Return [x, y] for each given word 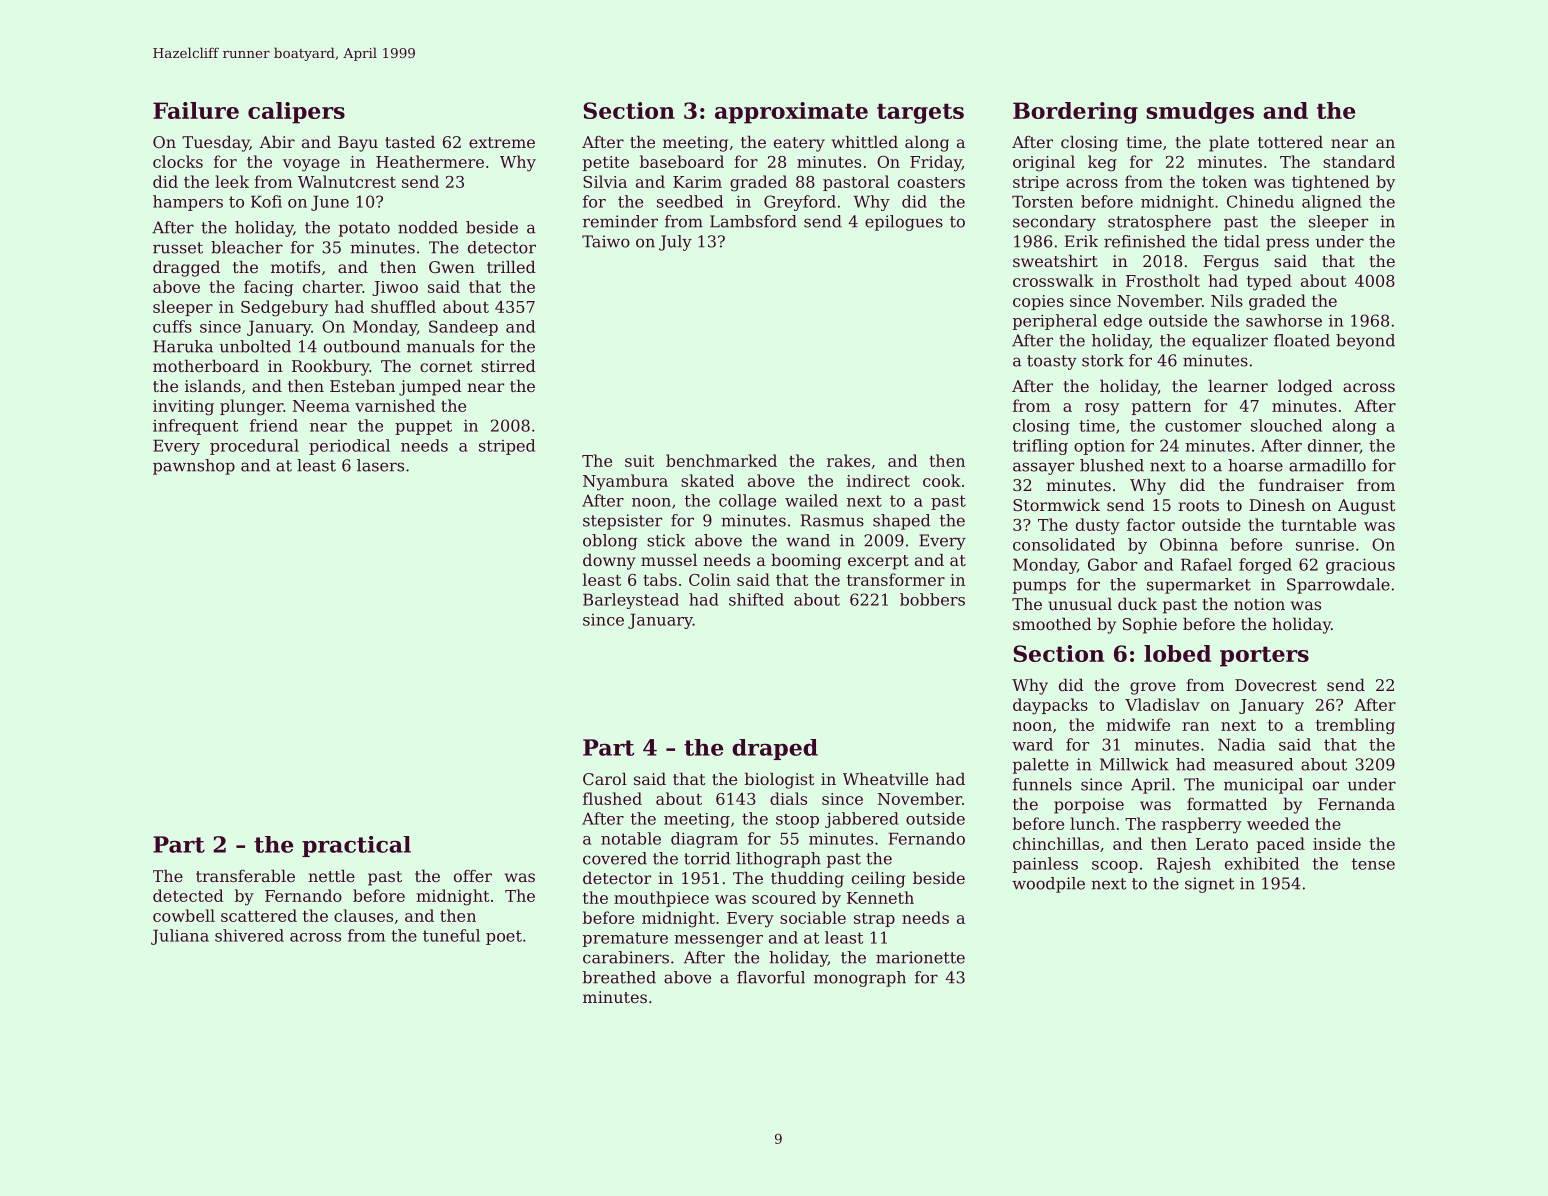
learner [1238, 385]
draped [775, 749]
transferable [245, 875]
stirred [508, 365]
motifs [295, 267]
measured [1253, 764]
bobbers [932, 599]
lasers [380, 465]
